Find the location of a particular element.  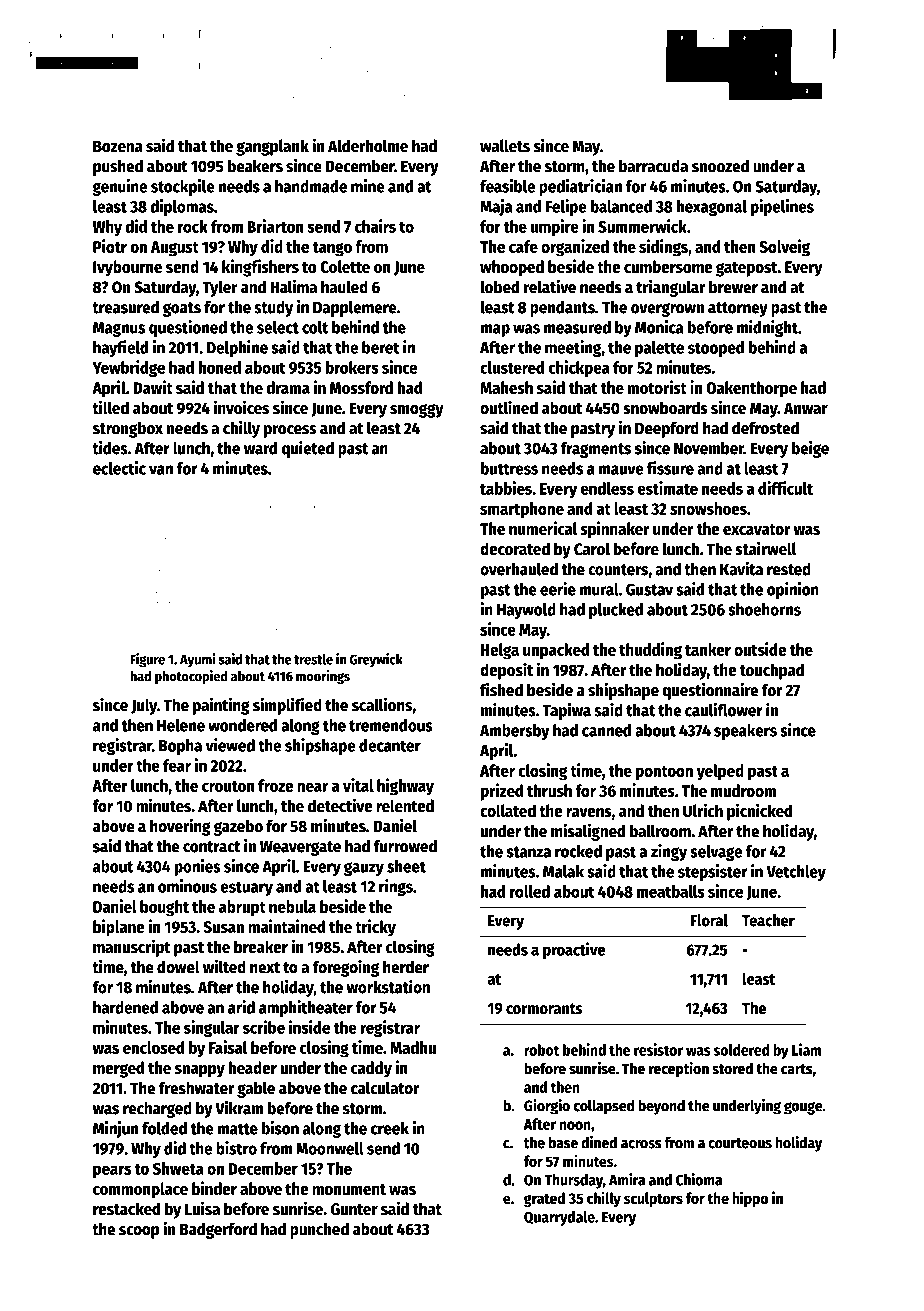

decorated is located at coordinates (515, 549).
